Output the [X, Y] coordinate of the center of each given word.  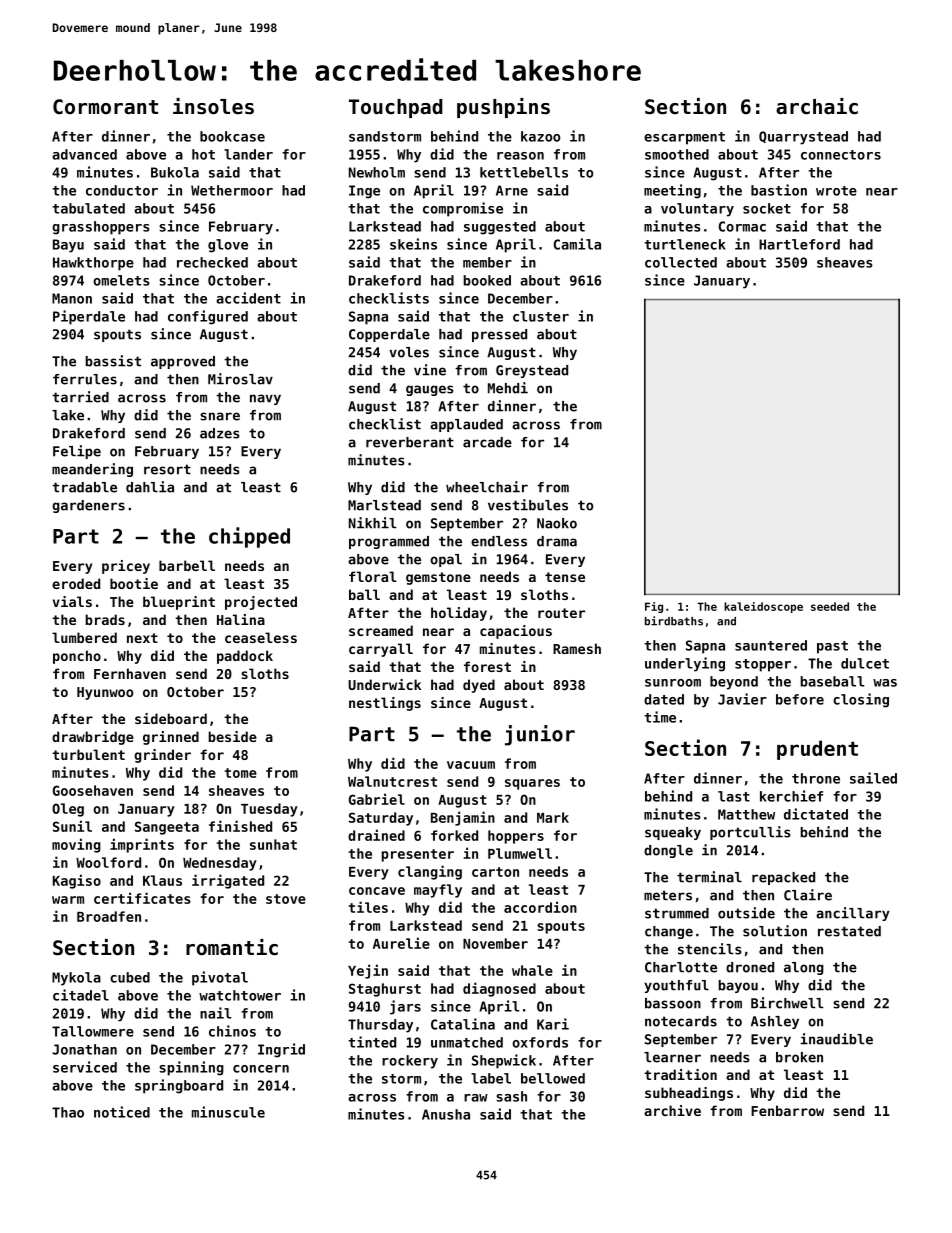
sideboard [171, 718]
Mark [553, 817]
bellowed [553, 1078]
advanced [84, 154]
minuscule [228, 1112]
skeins [413, 244]
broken [799, 1057]
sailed [873, 778]
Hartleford [799, 244]
